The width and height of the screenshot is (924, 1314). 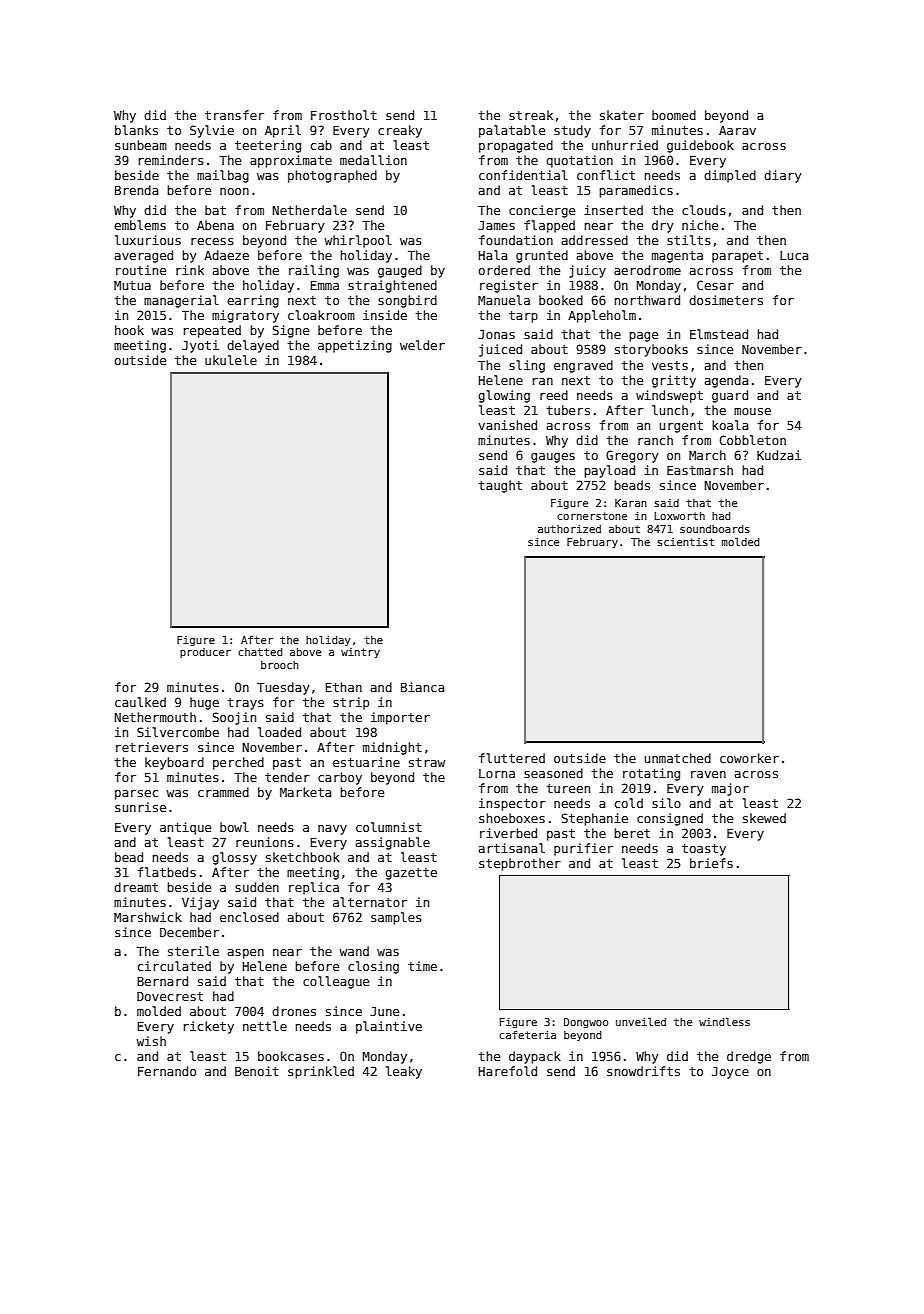 I want to click on coworker, so click(x=749, y=758).
